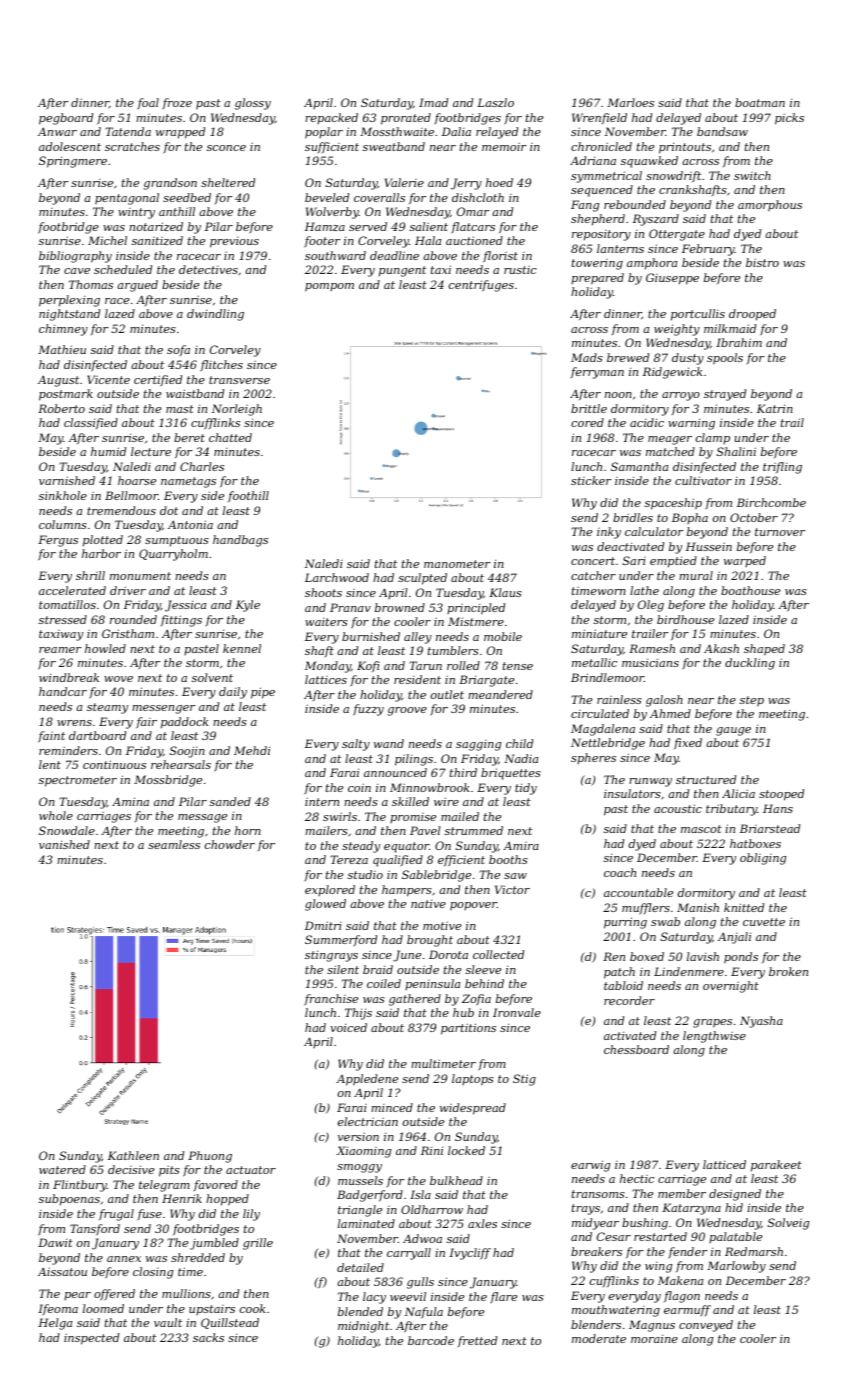 Image resolution: width=849 pixels, height=1400 pixels. I want to click on frugal, so click(116, 1215).
